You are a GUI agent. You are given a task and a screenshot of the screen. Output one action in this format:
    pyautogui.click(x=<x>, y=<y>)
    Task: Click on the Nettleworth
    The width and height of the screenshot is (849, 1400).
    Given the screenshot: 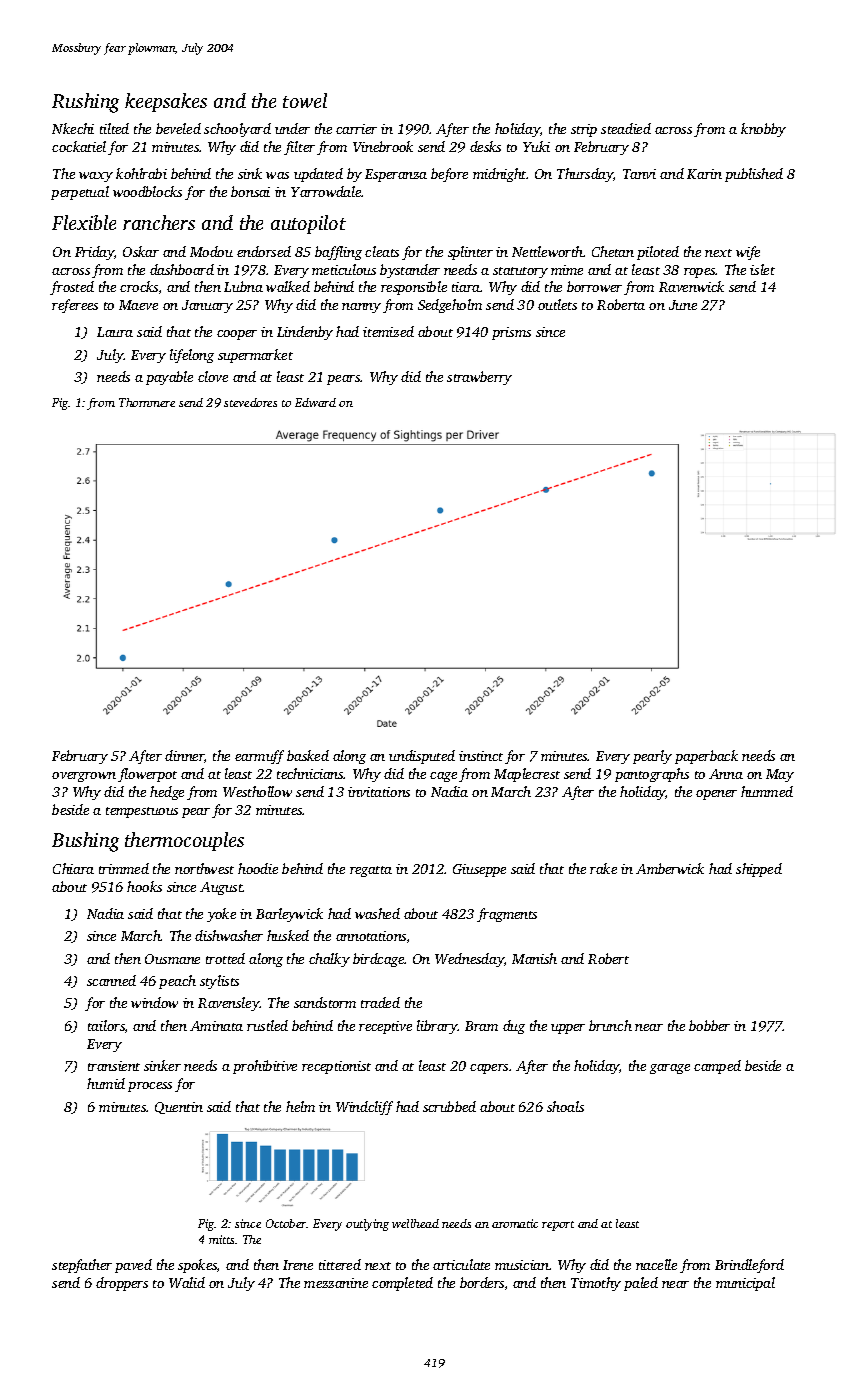 What is the action you would take?
    pyautogui.click(x=547, y=251)
